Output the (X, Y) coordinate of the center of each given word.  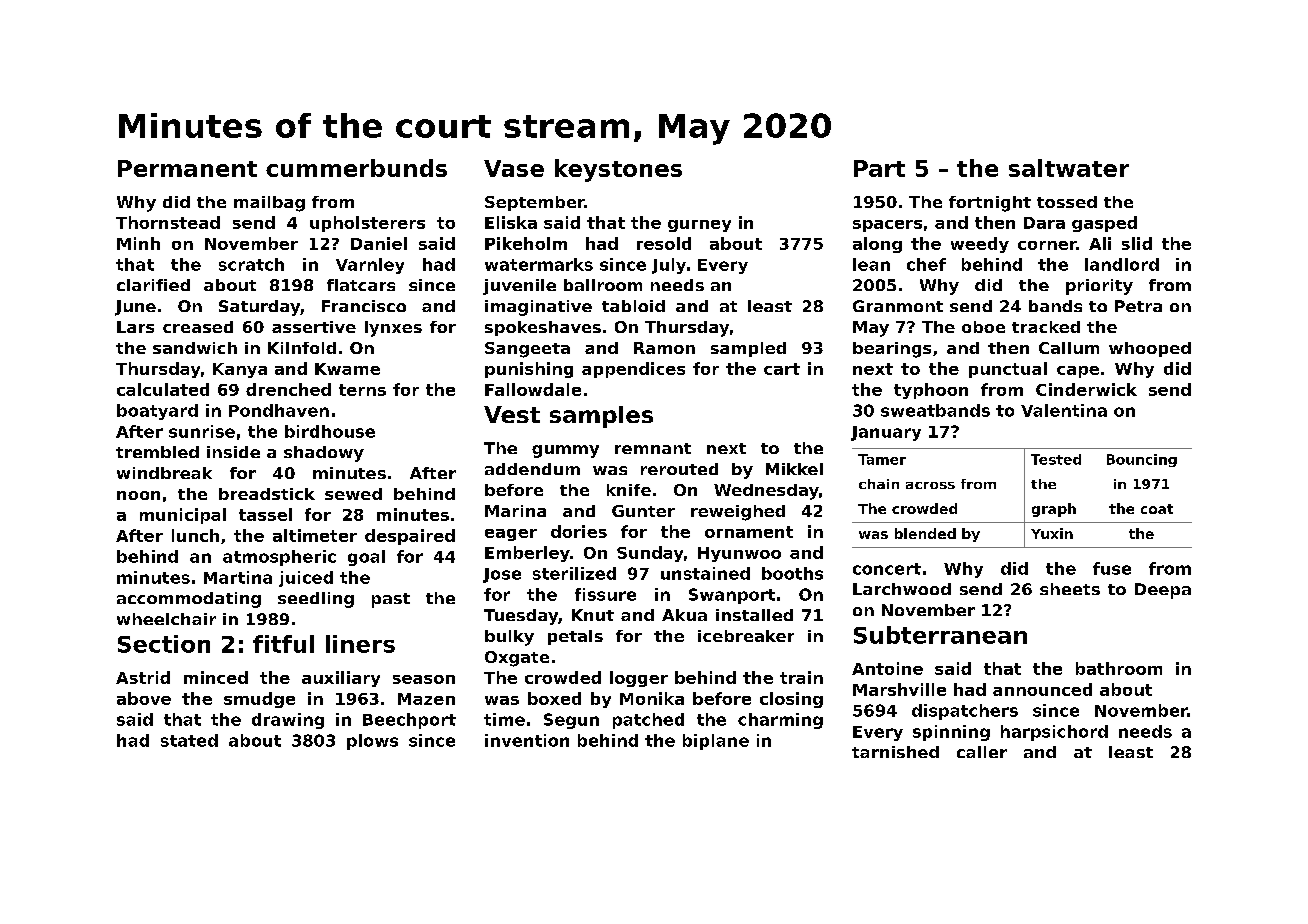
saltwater (1069, 168)
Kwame (347, 369)
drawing (288, 721)
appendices (633, 370)
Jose (502, 575)
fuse (1112, 568)
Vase (514, 168)
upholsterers (367, 224)
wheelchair (166, 619)
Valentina (1064, 410)
